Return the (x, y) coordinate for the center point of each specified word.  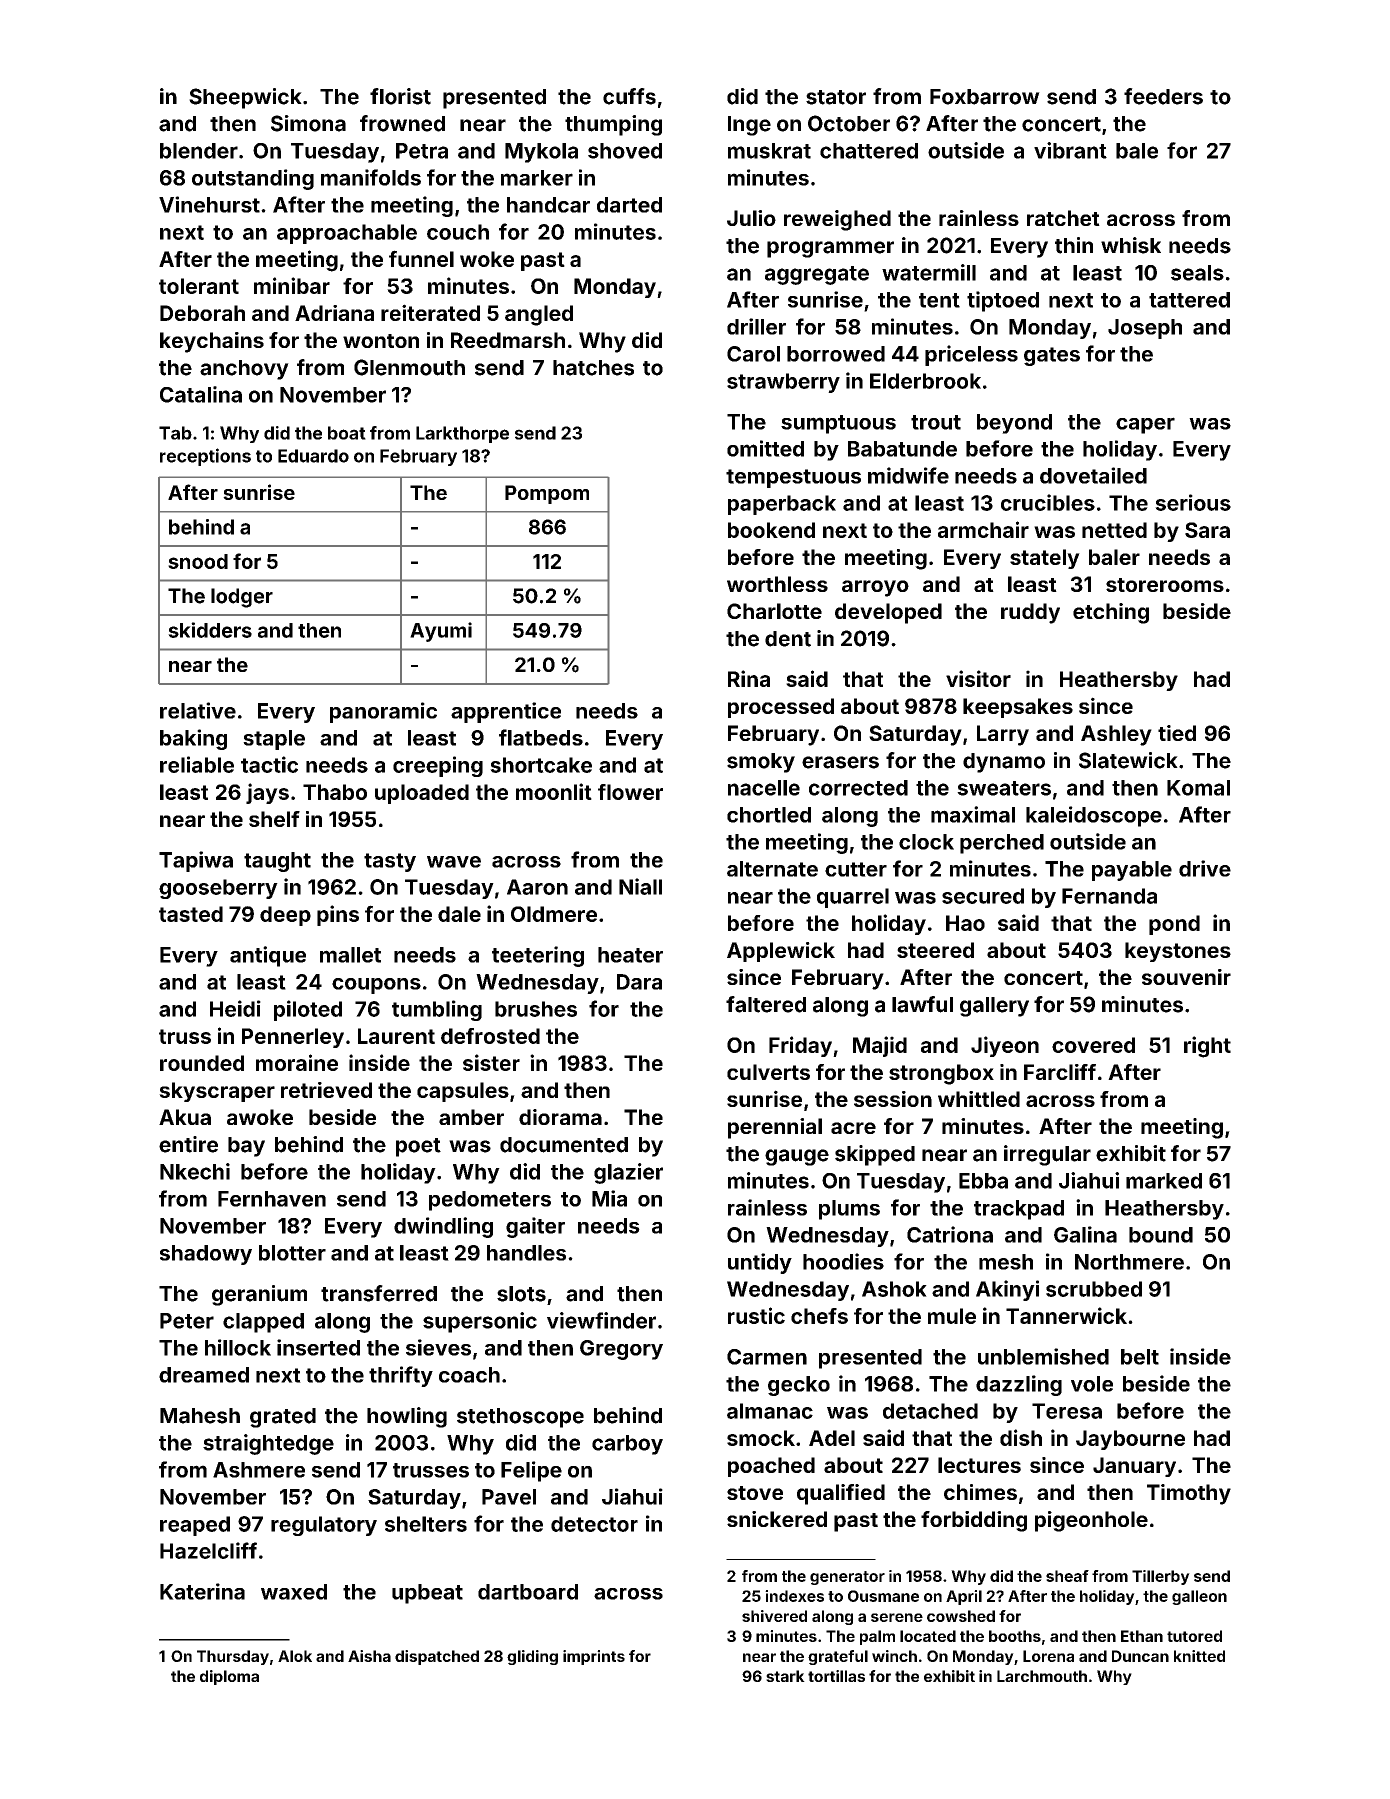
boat (347, 433)
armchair (983, 529)
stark (785, 1676)
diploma (229, 1677)
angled (539, 315)
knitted (1199, 1656)
